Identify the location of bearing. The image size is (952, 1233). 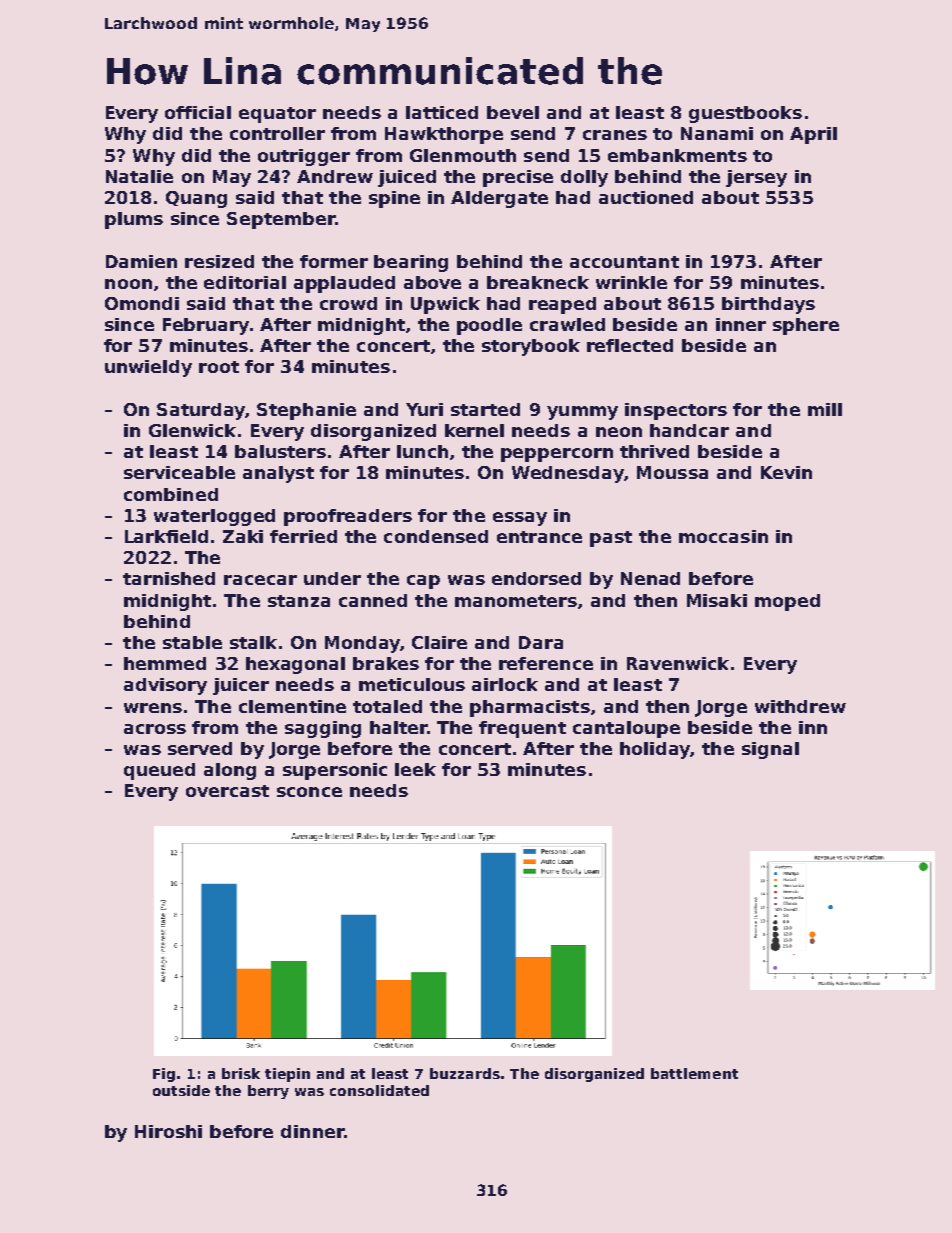
(411, 263).
